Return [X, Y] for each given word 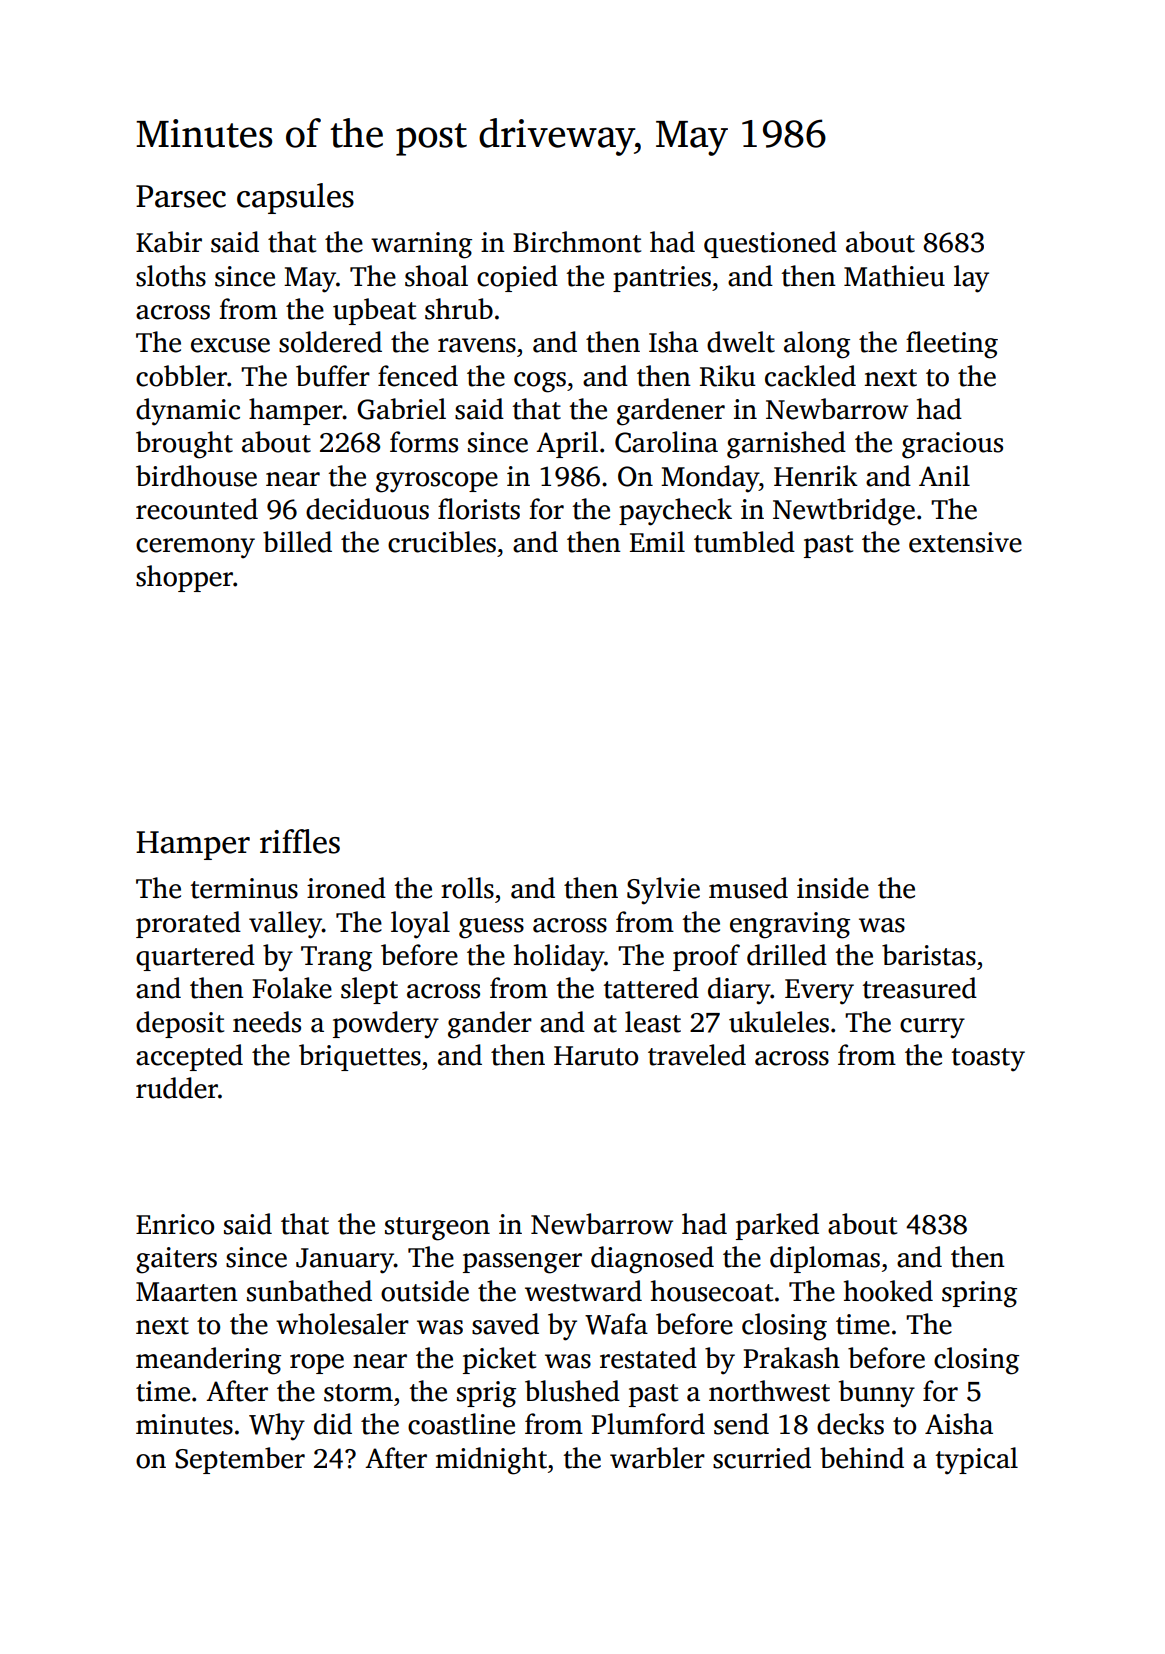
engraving [790, 925]
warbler [657, 1458]
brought [184, 445]
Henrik [816, 476]
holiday [559, 958]
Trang [336, 959]
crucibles [442, 542]
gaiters [176, 1260]
